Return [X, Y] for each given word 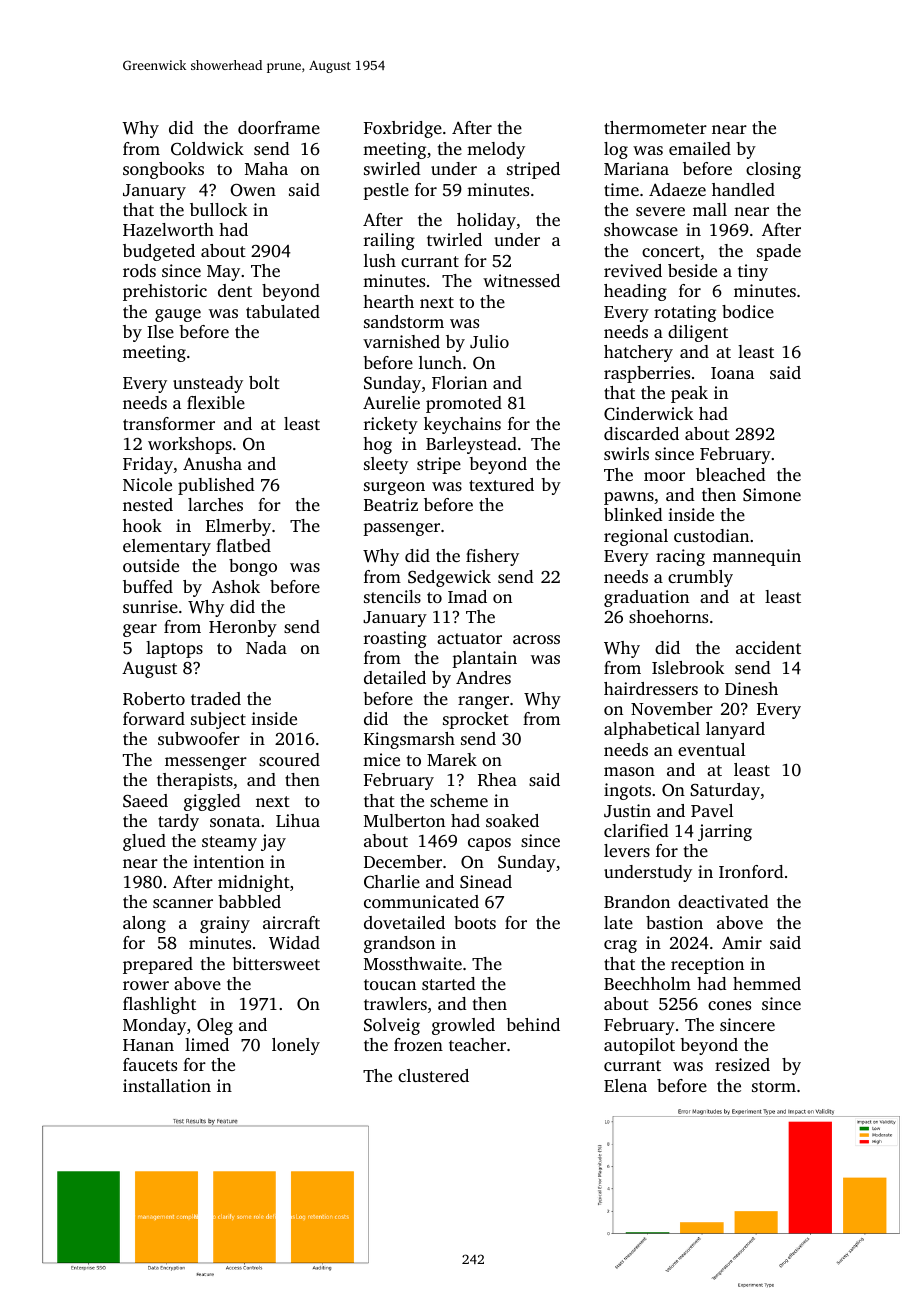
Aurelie [391, 402]
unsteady [208, 384]
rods [139, 270]
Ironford [751, 871]
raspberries [647, 374]
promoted [464, 404]
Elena [625, 1085]
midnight [254, 883]
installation [167, 1085]
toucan [390, 984]
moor [664, 476]
